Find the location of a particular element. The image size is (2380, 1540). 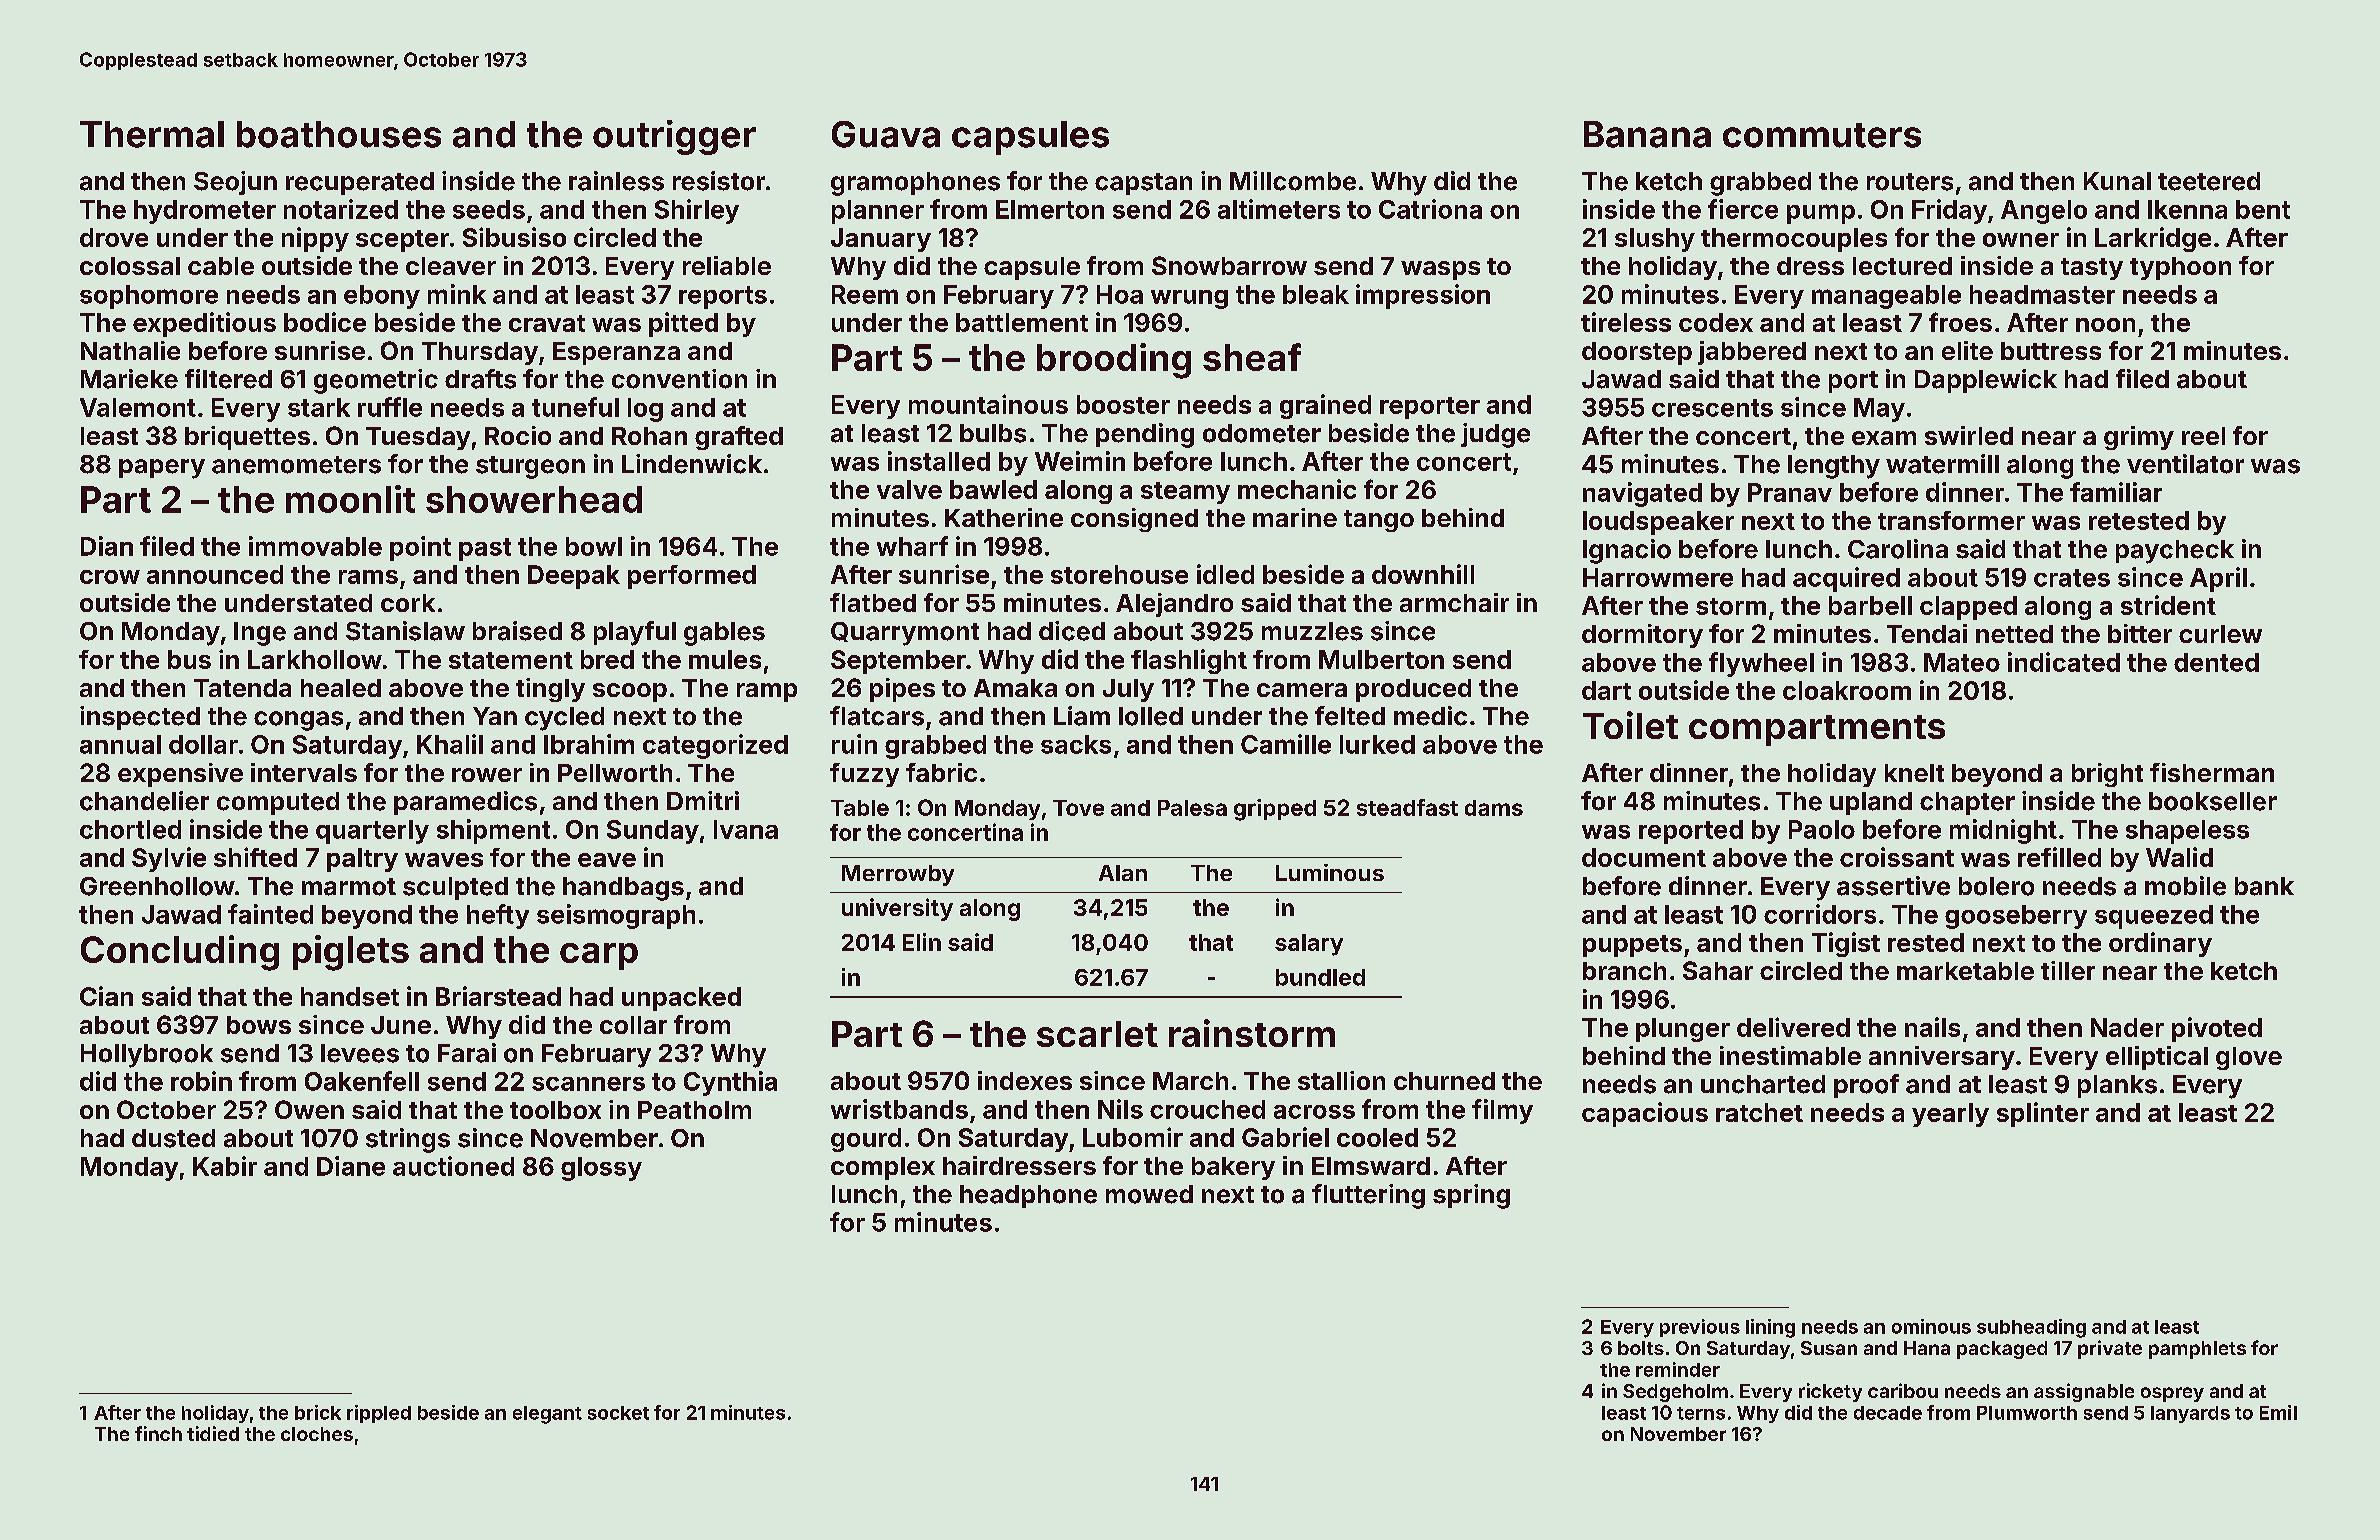

Mulberton is located at coordinates (1381, 659).
